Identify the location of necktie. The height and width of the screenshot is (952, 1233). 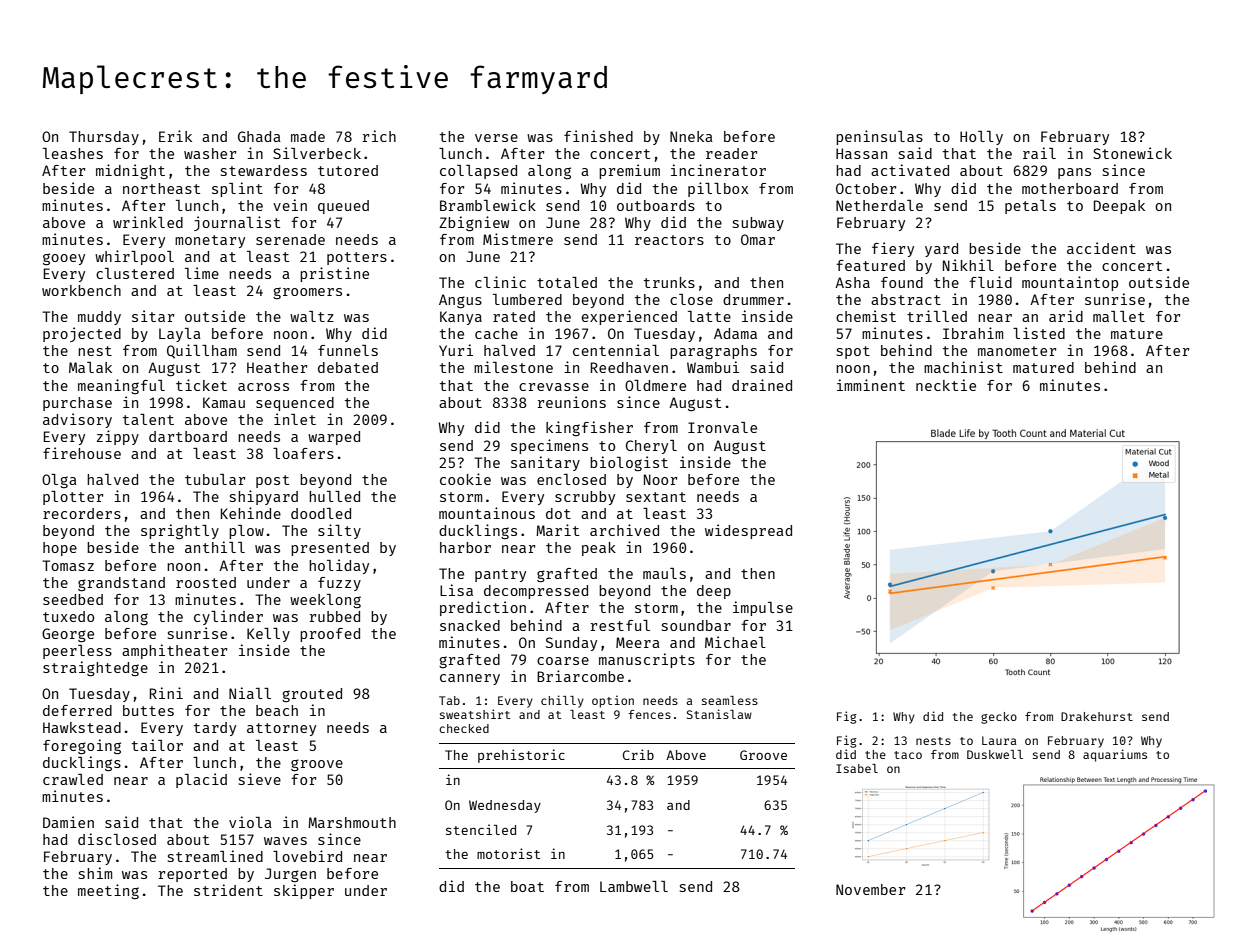
(946, 385).
